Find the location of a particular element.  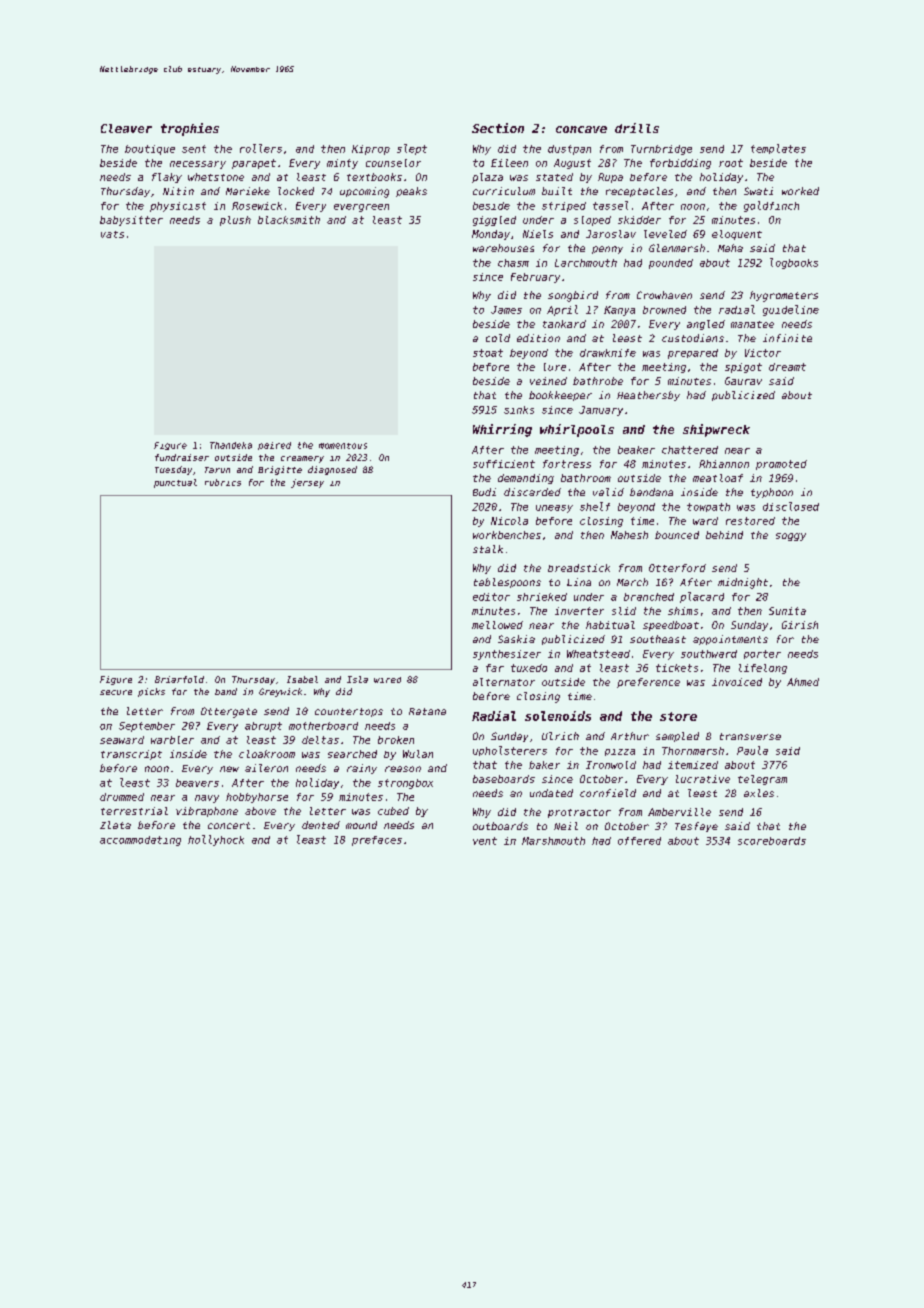

promoted is located at coordinates (781, 465).
